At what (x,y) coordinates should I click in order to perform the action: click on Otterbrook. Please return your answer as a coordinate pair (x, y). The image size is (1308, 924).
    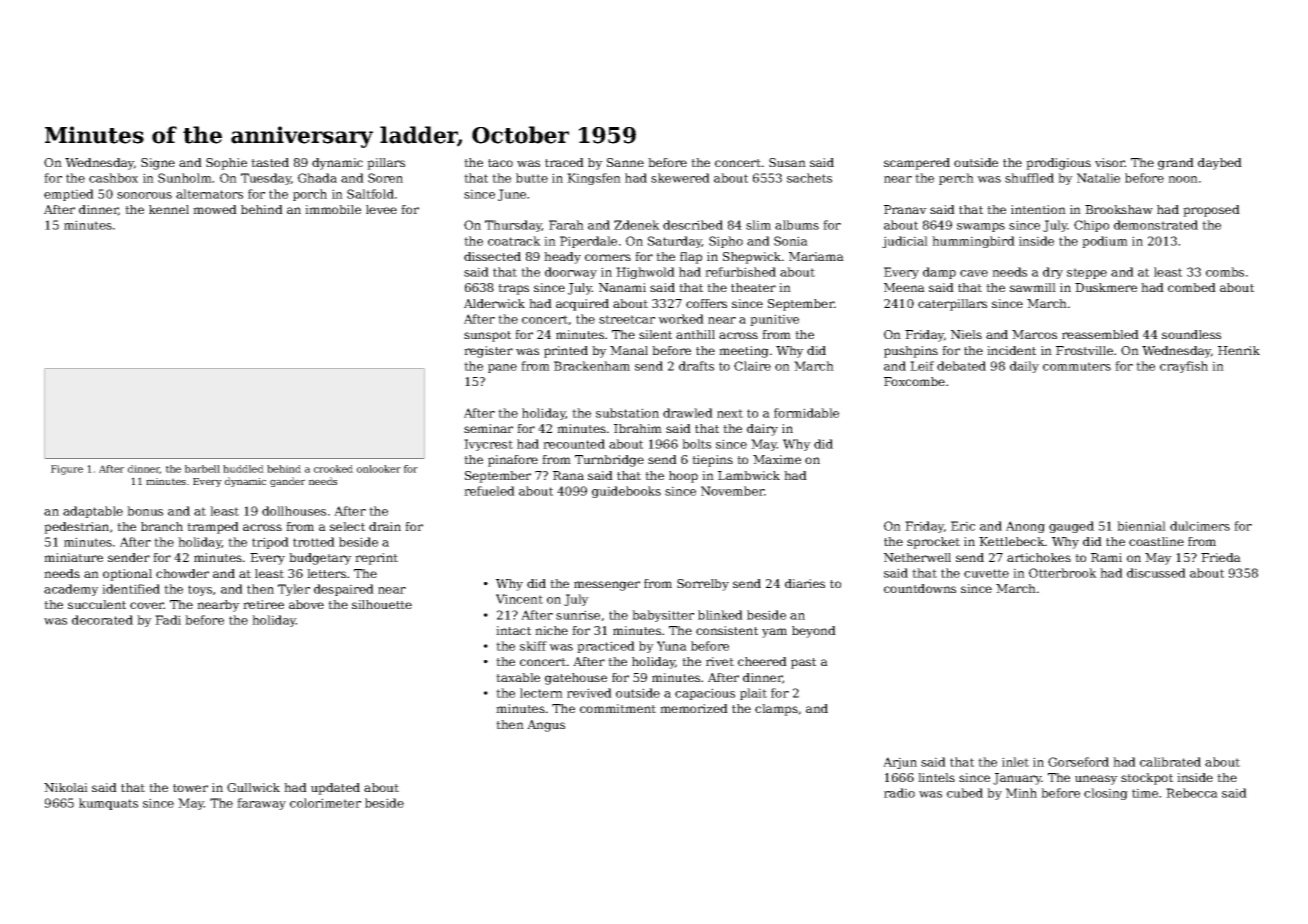
    Looking at the image, I should click on (1063, 573).
